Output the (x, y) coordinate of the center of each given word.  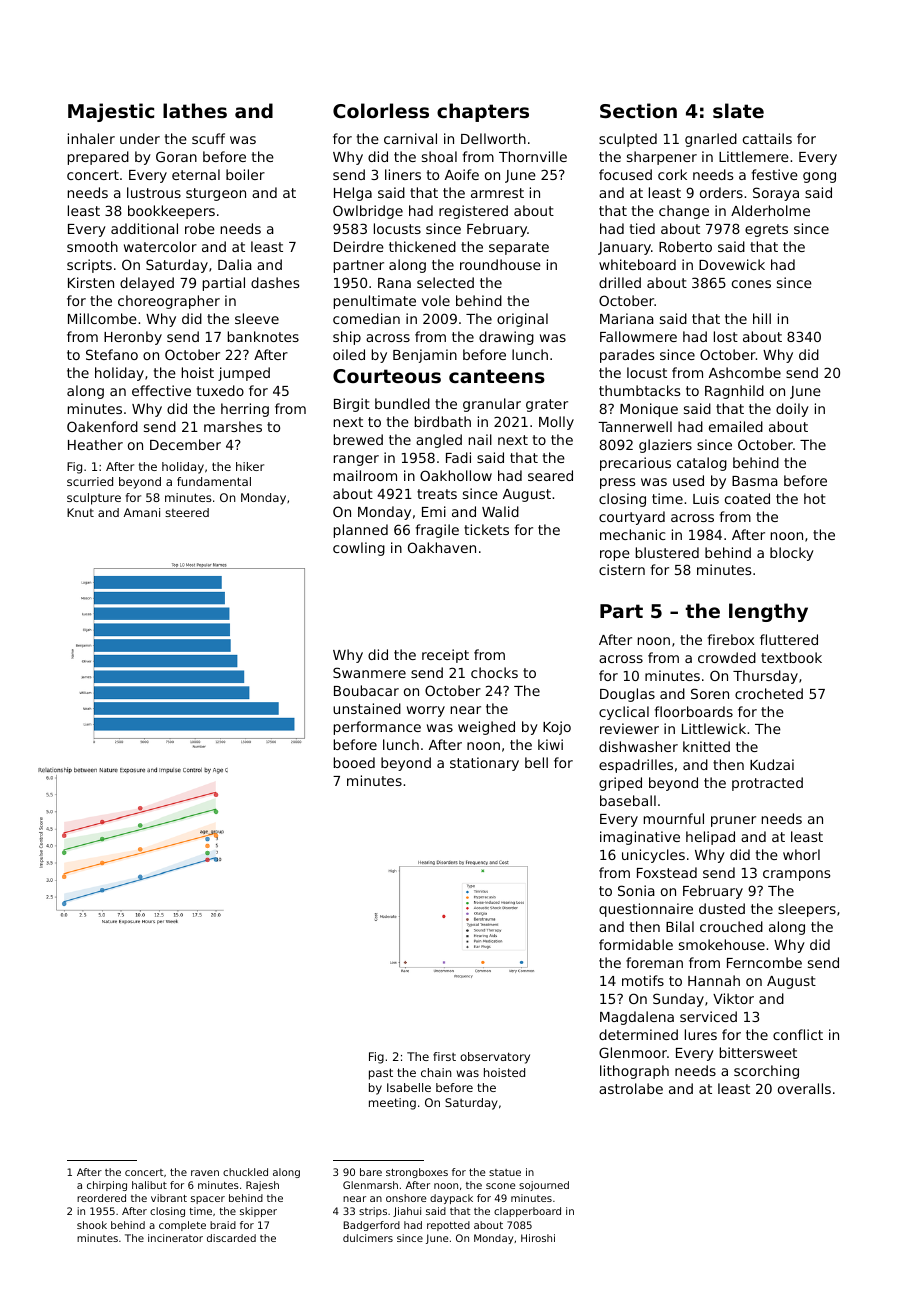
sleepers (807, 910)
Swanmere (369, 672)
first (444, 1056)
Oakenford (102, 426)
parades (627, 356)
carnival (410, 138)
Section (638, 110)
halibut (149, 1185)
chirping (107, 1186)
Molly (556, 423)
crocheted (769, 693)
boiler (245, 174)
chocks (494, 672)
